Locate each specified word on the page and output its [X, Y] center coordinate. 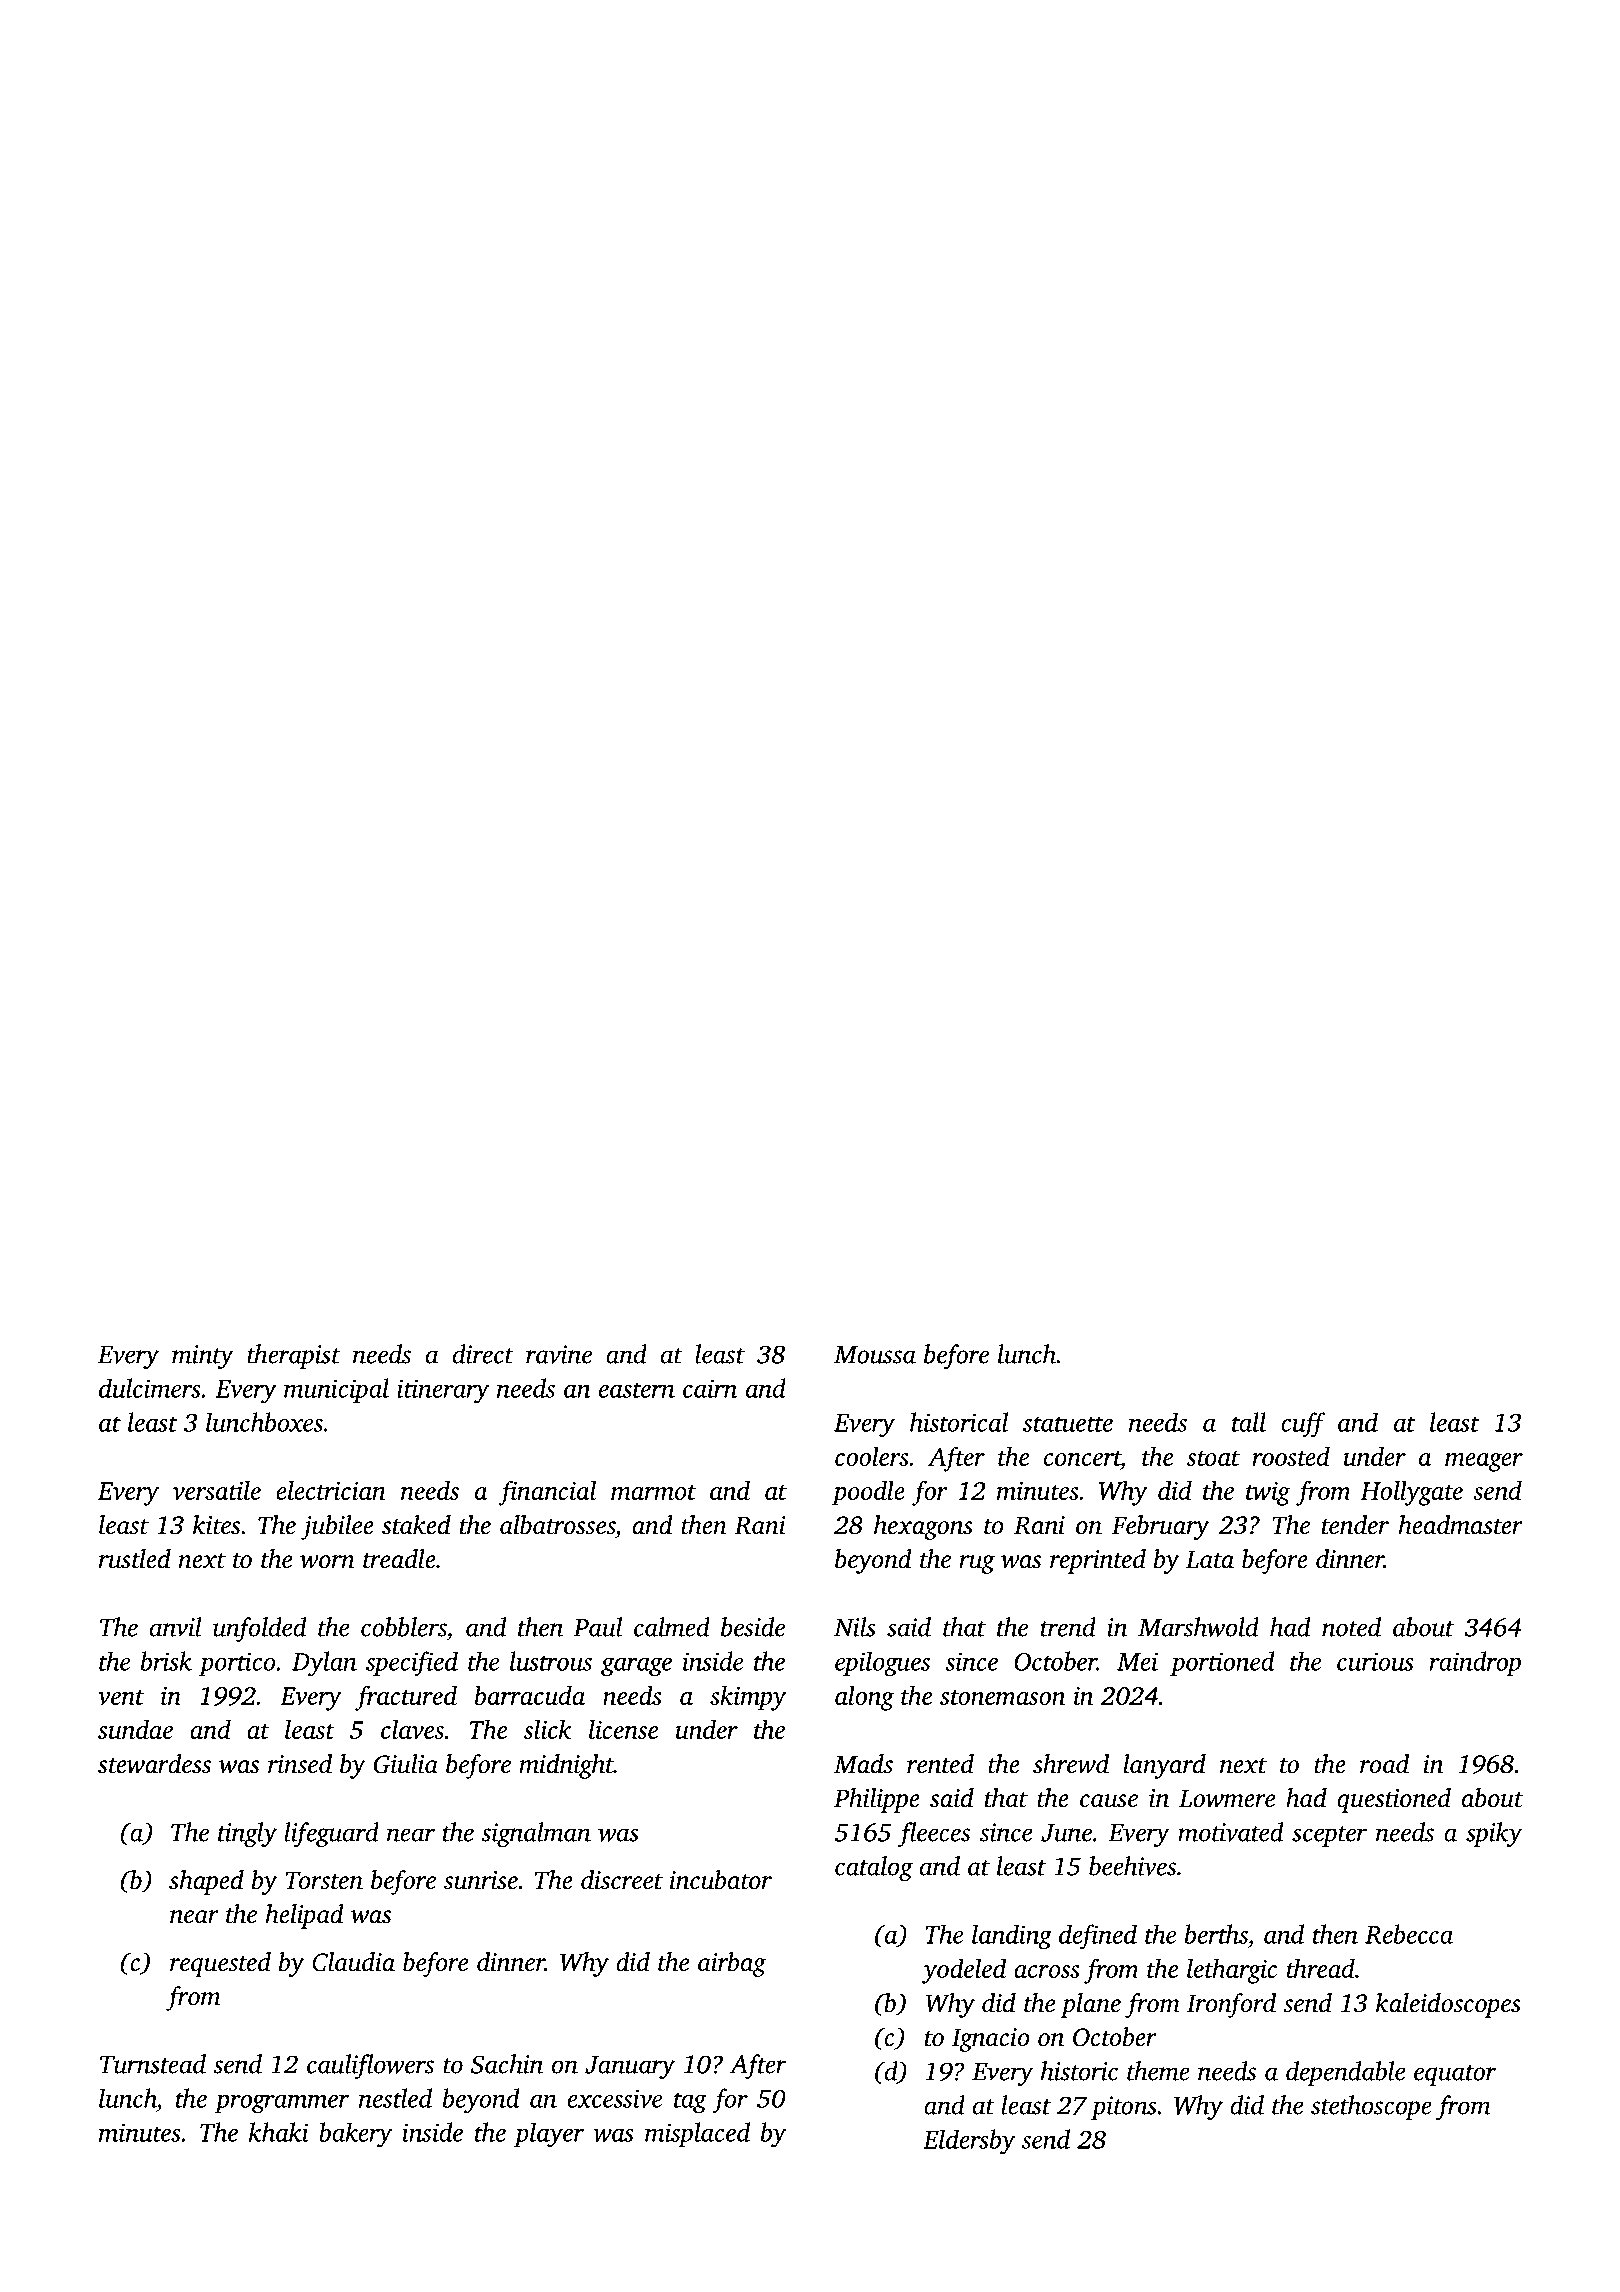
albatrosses [557, 1525]
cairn [710, 1388]
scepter [1329, 1836]
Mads [863, 1764]
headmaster [1461, 1525]
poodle [868, 1493]
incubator [720, 1880]
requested [220, 1964]
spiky [1494, 1834]
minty [203, 1357]
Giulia [406, 1764]
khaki [279, 2132]
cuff [1303, 1425]
